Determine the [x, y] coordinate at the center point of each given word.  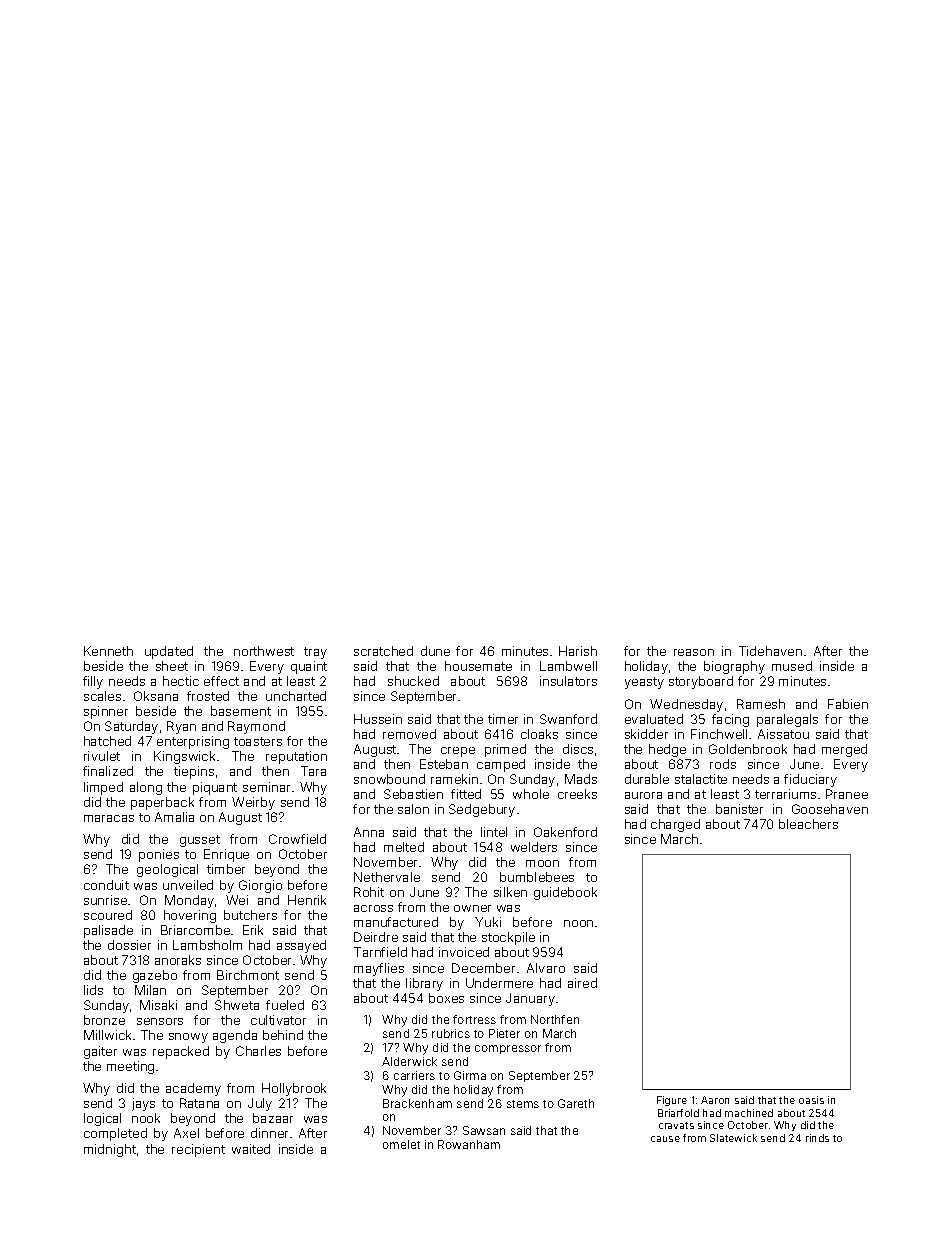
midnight [110, 1150]
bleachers [808, 824]
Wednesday [686, 705]
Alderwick [409, 1061]
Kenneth [108, 651]
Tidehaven [770, 651]
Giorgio [260, 886]
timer [503, 719]
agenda [235, 1036]
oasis [811, 1100]
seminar [266, 787]
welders [534, 847]
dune [435, 651]
